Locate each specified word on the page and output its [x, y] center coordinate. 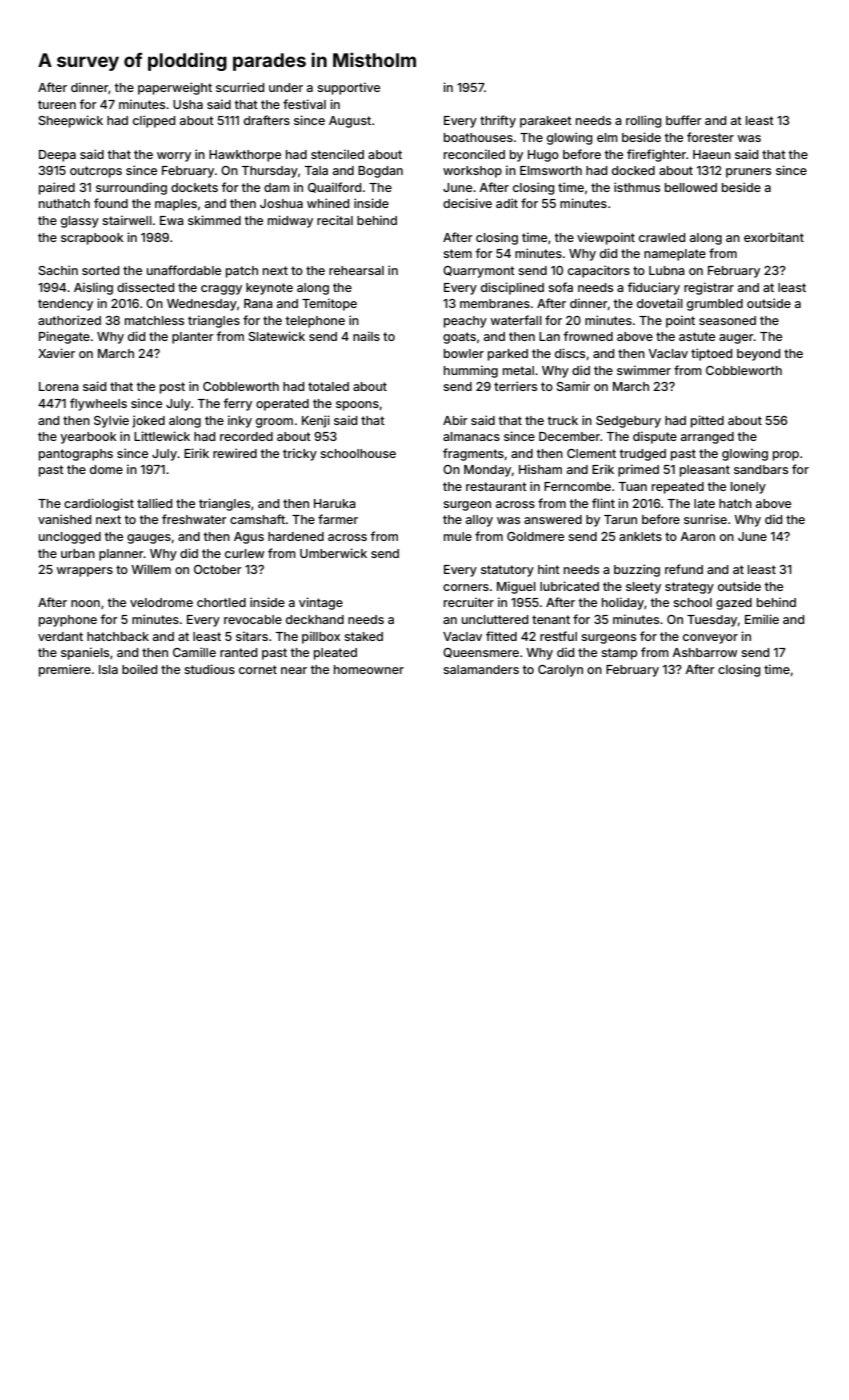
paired [57, 188]
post [172, 388]
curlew [244, 553]
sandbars [761, 469]
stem [457, 253]
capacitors [599, 271]
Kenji [316, 421]
